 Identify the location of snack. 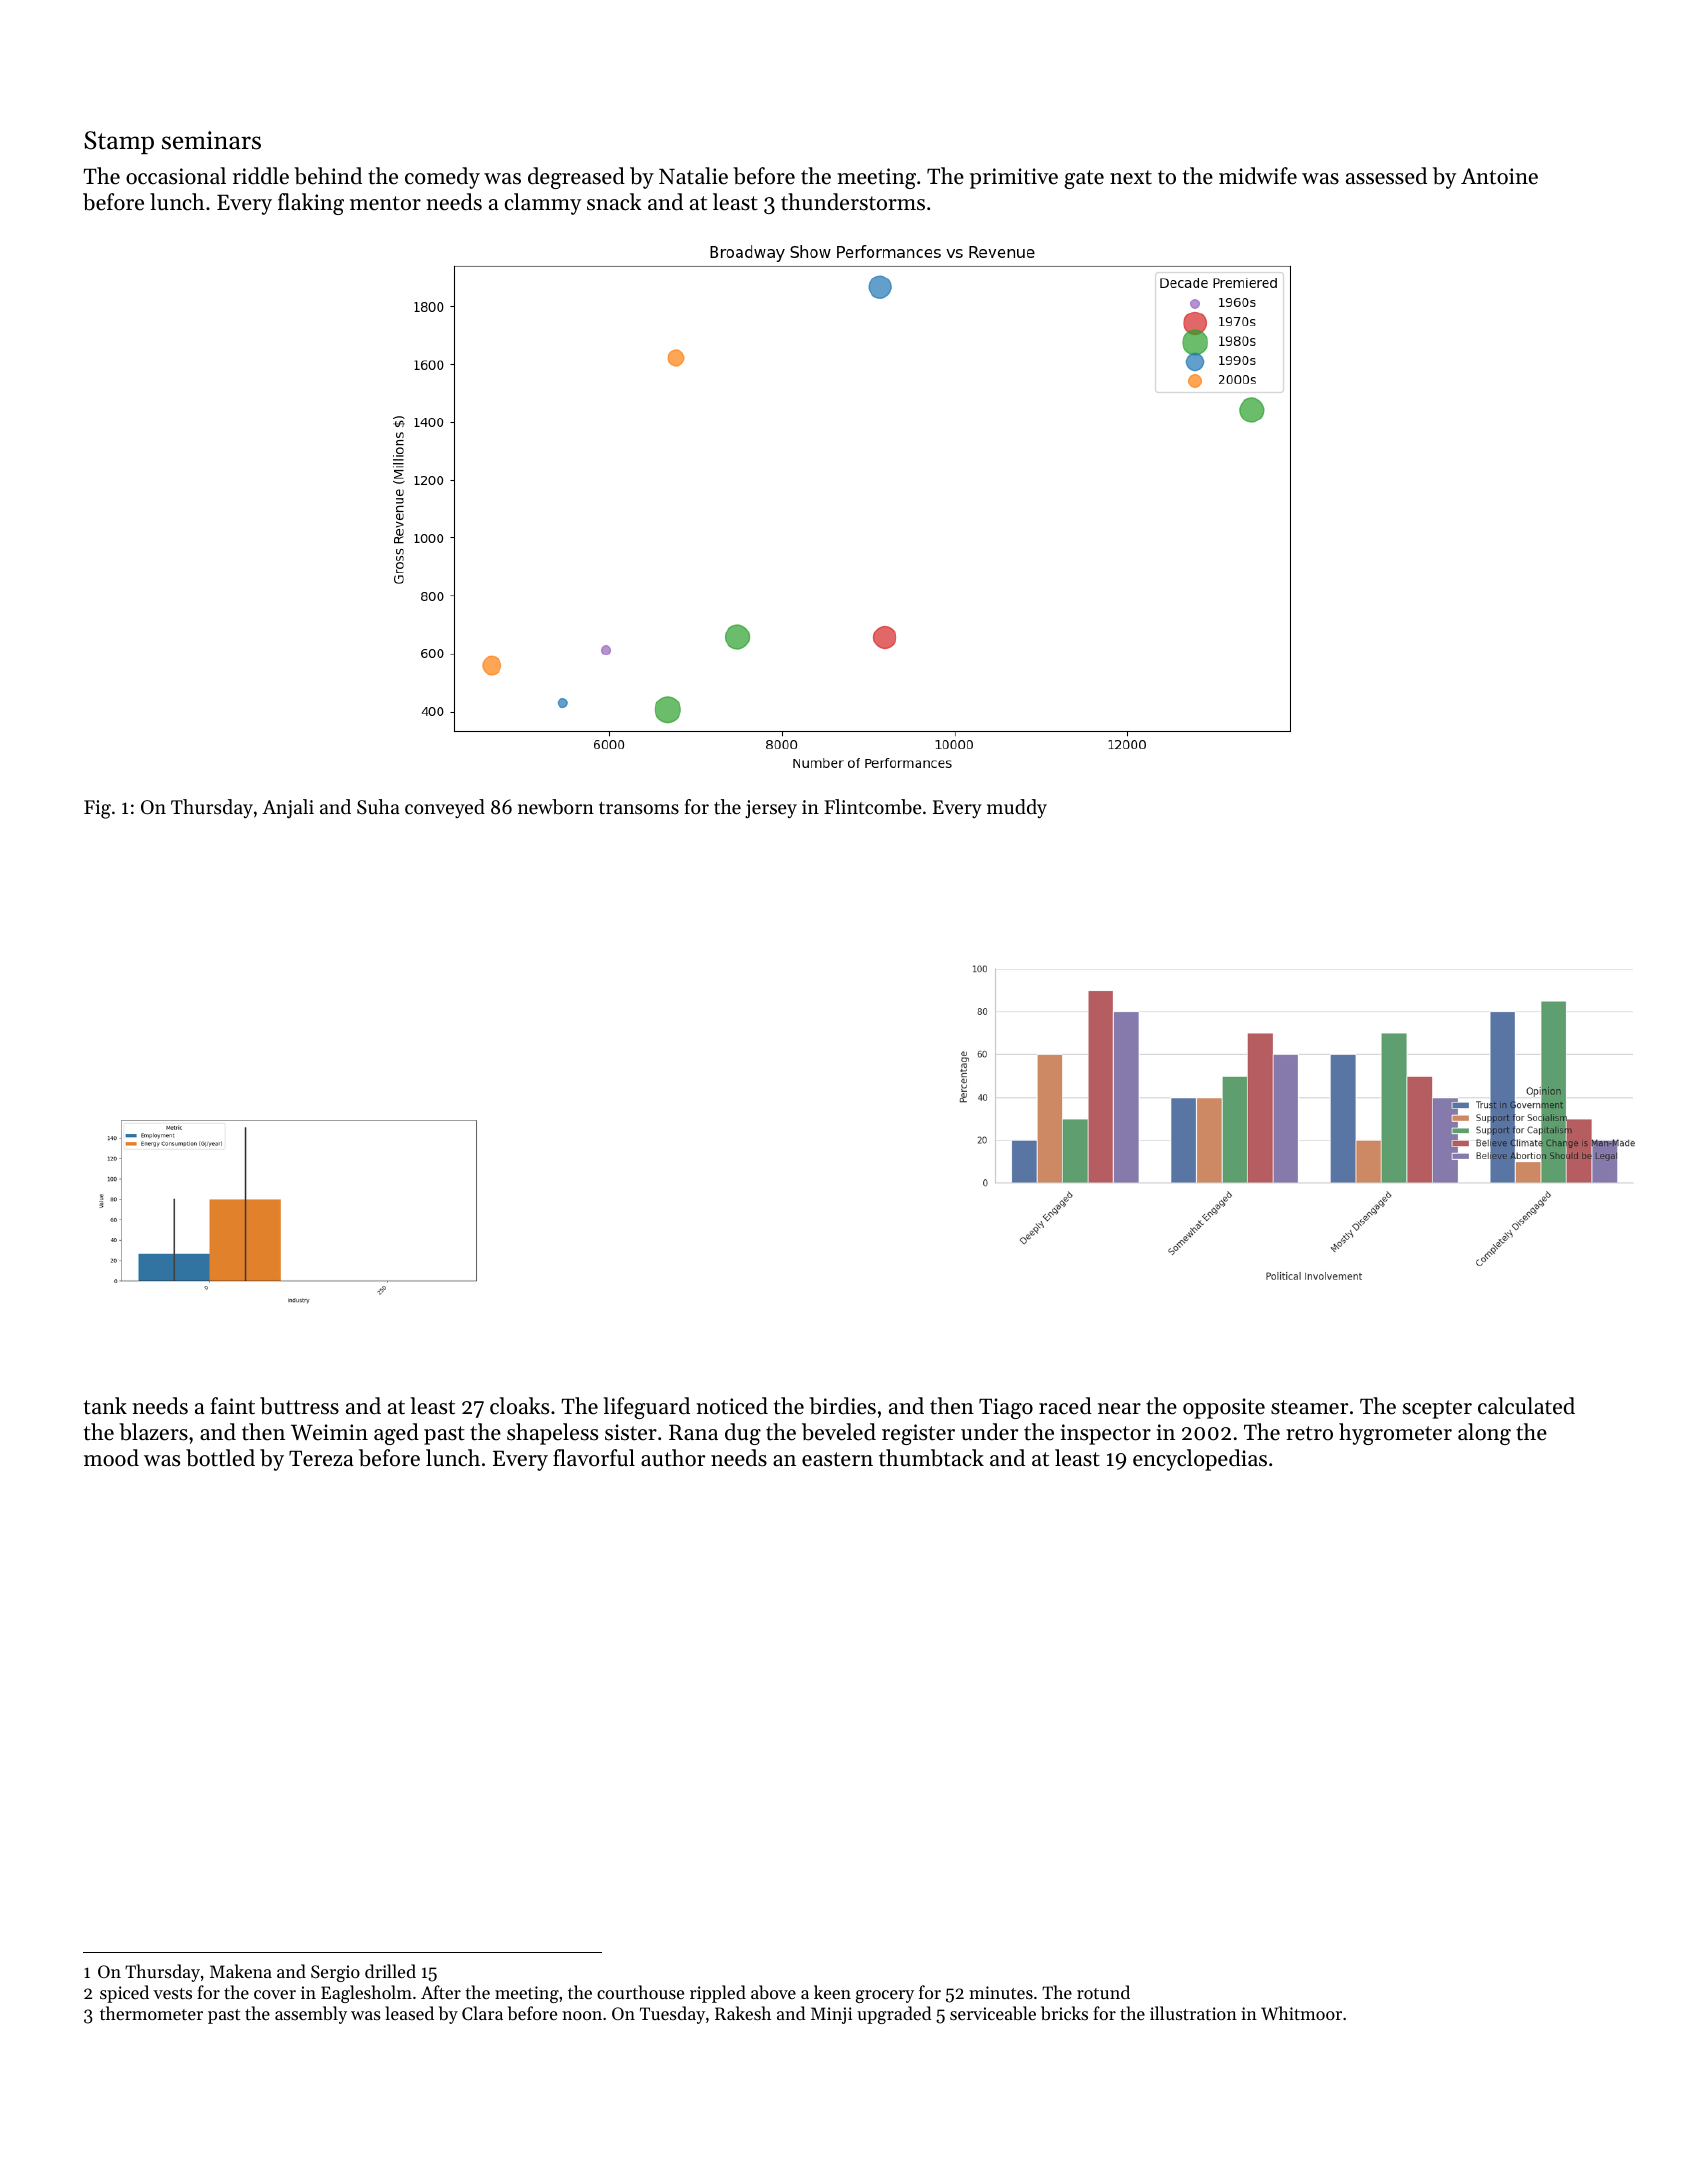
(614, 202).
